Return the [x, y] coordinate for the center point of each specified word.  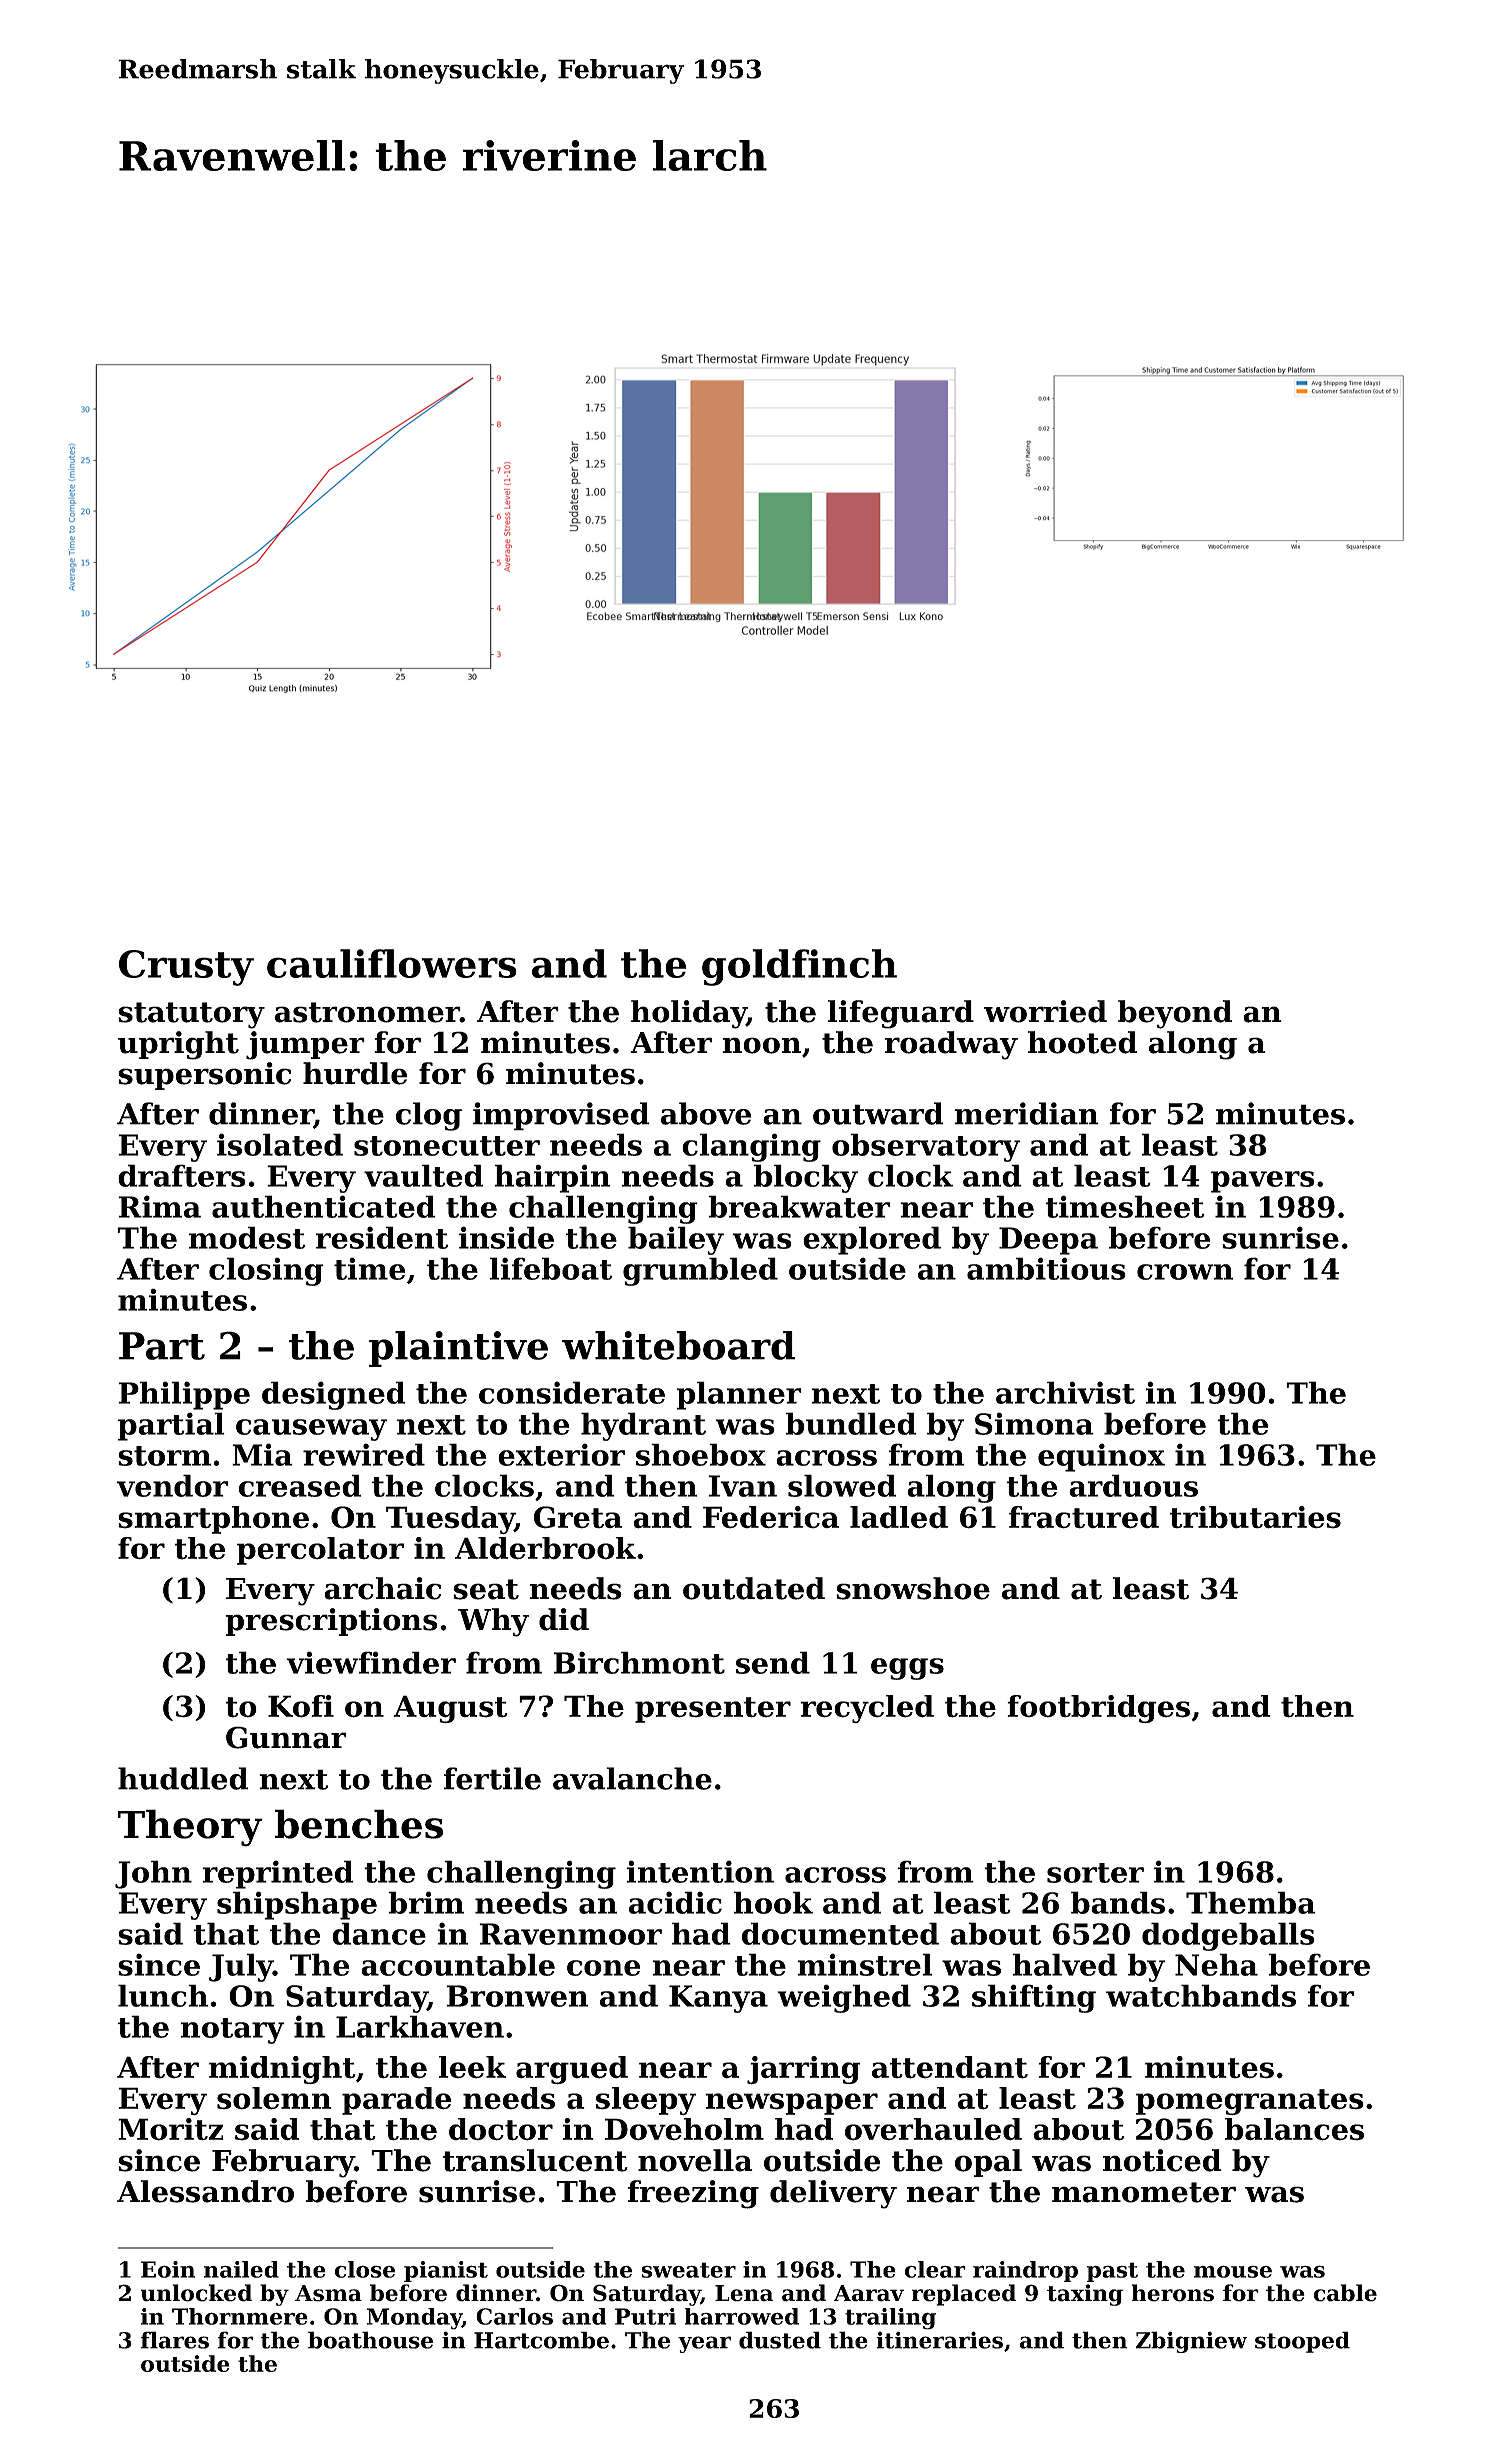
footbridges [1098, 1709]
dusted [780, 2340]
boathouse [370, 2340]
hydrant [643, 1426]
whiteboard [678, 1345]
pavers [1263, 1182]
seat [486, 1589]
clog [429, 1116]
